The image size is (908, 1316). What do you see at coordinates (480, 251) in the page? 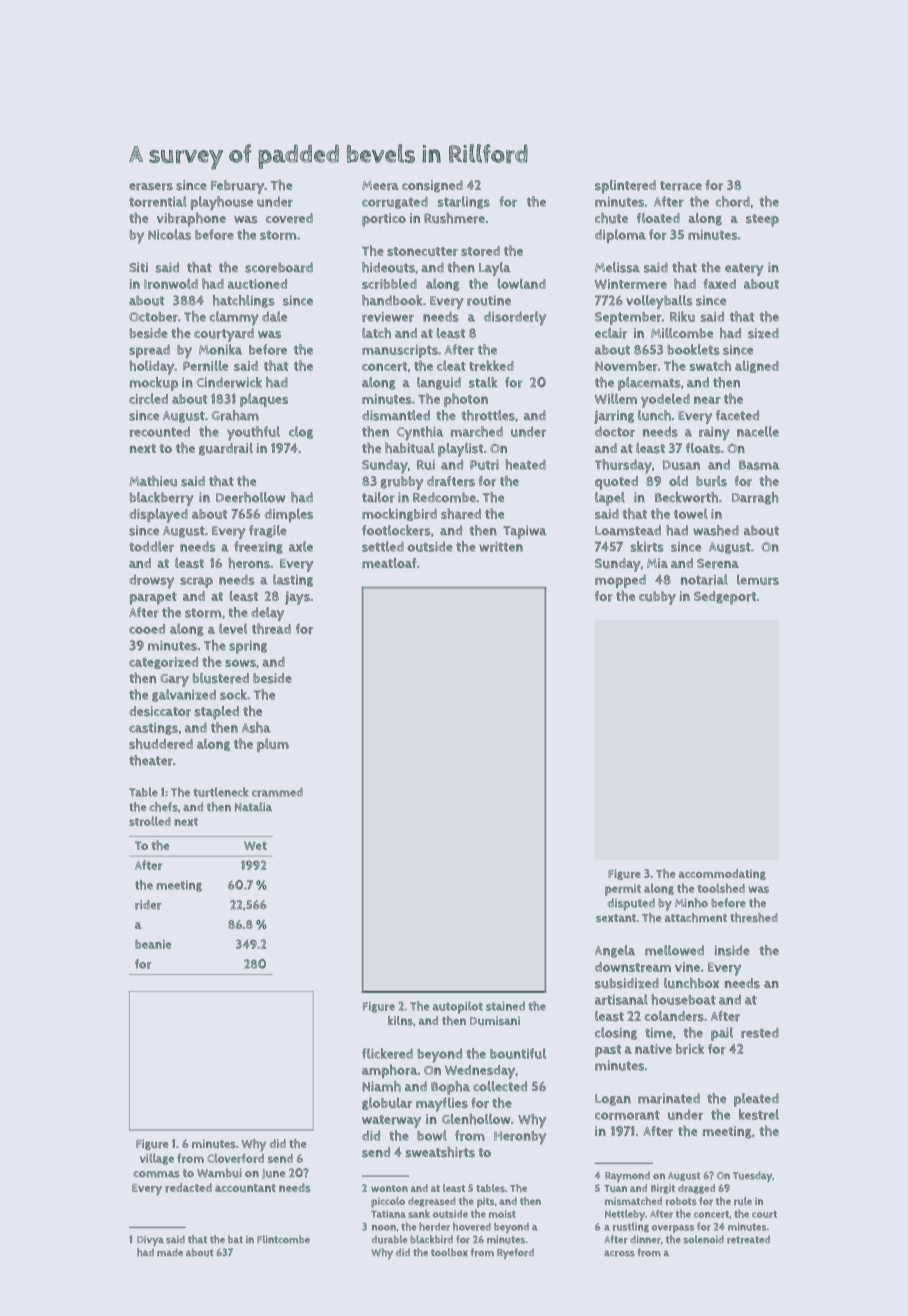
I see `stored` at bounding box center [480, 251].
